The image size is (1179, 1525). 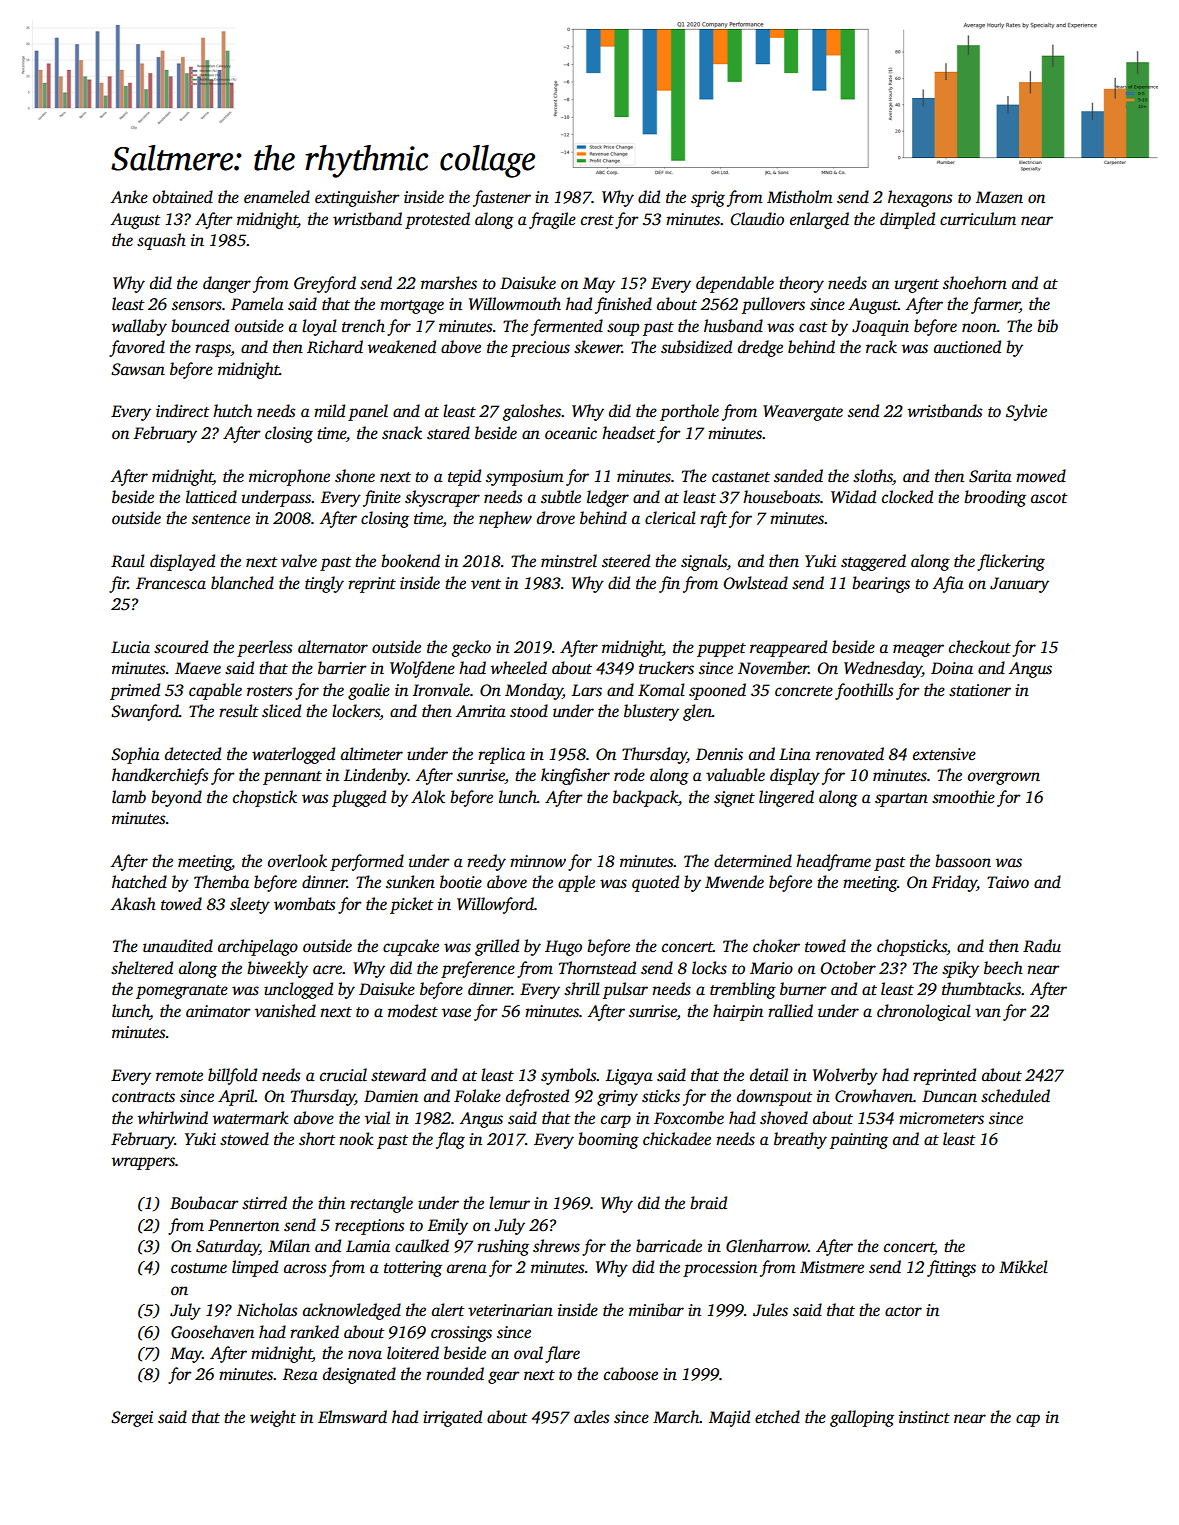 I want to click on axles, so click(x=591, y=1417).
